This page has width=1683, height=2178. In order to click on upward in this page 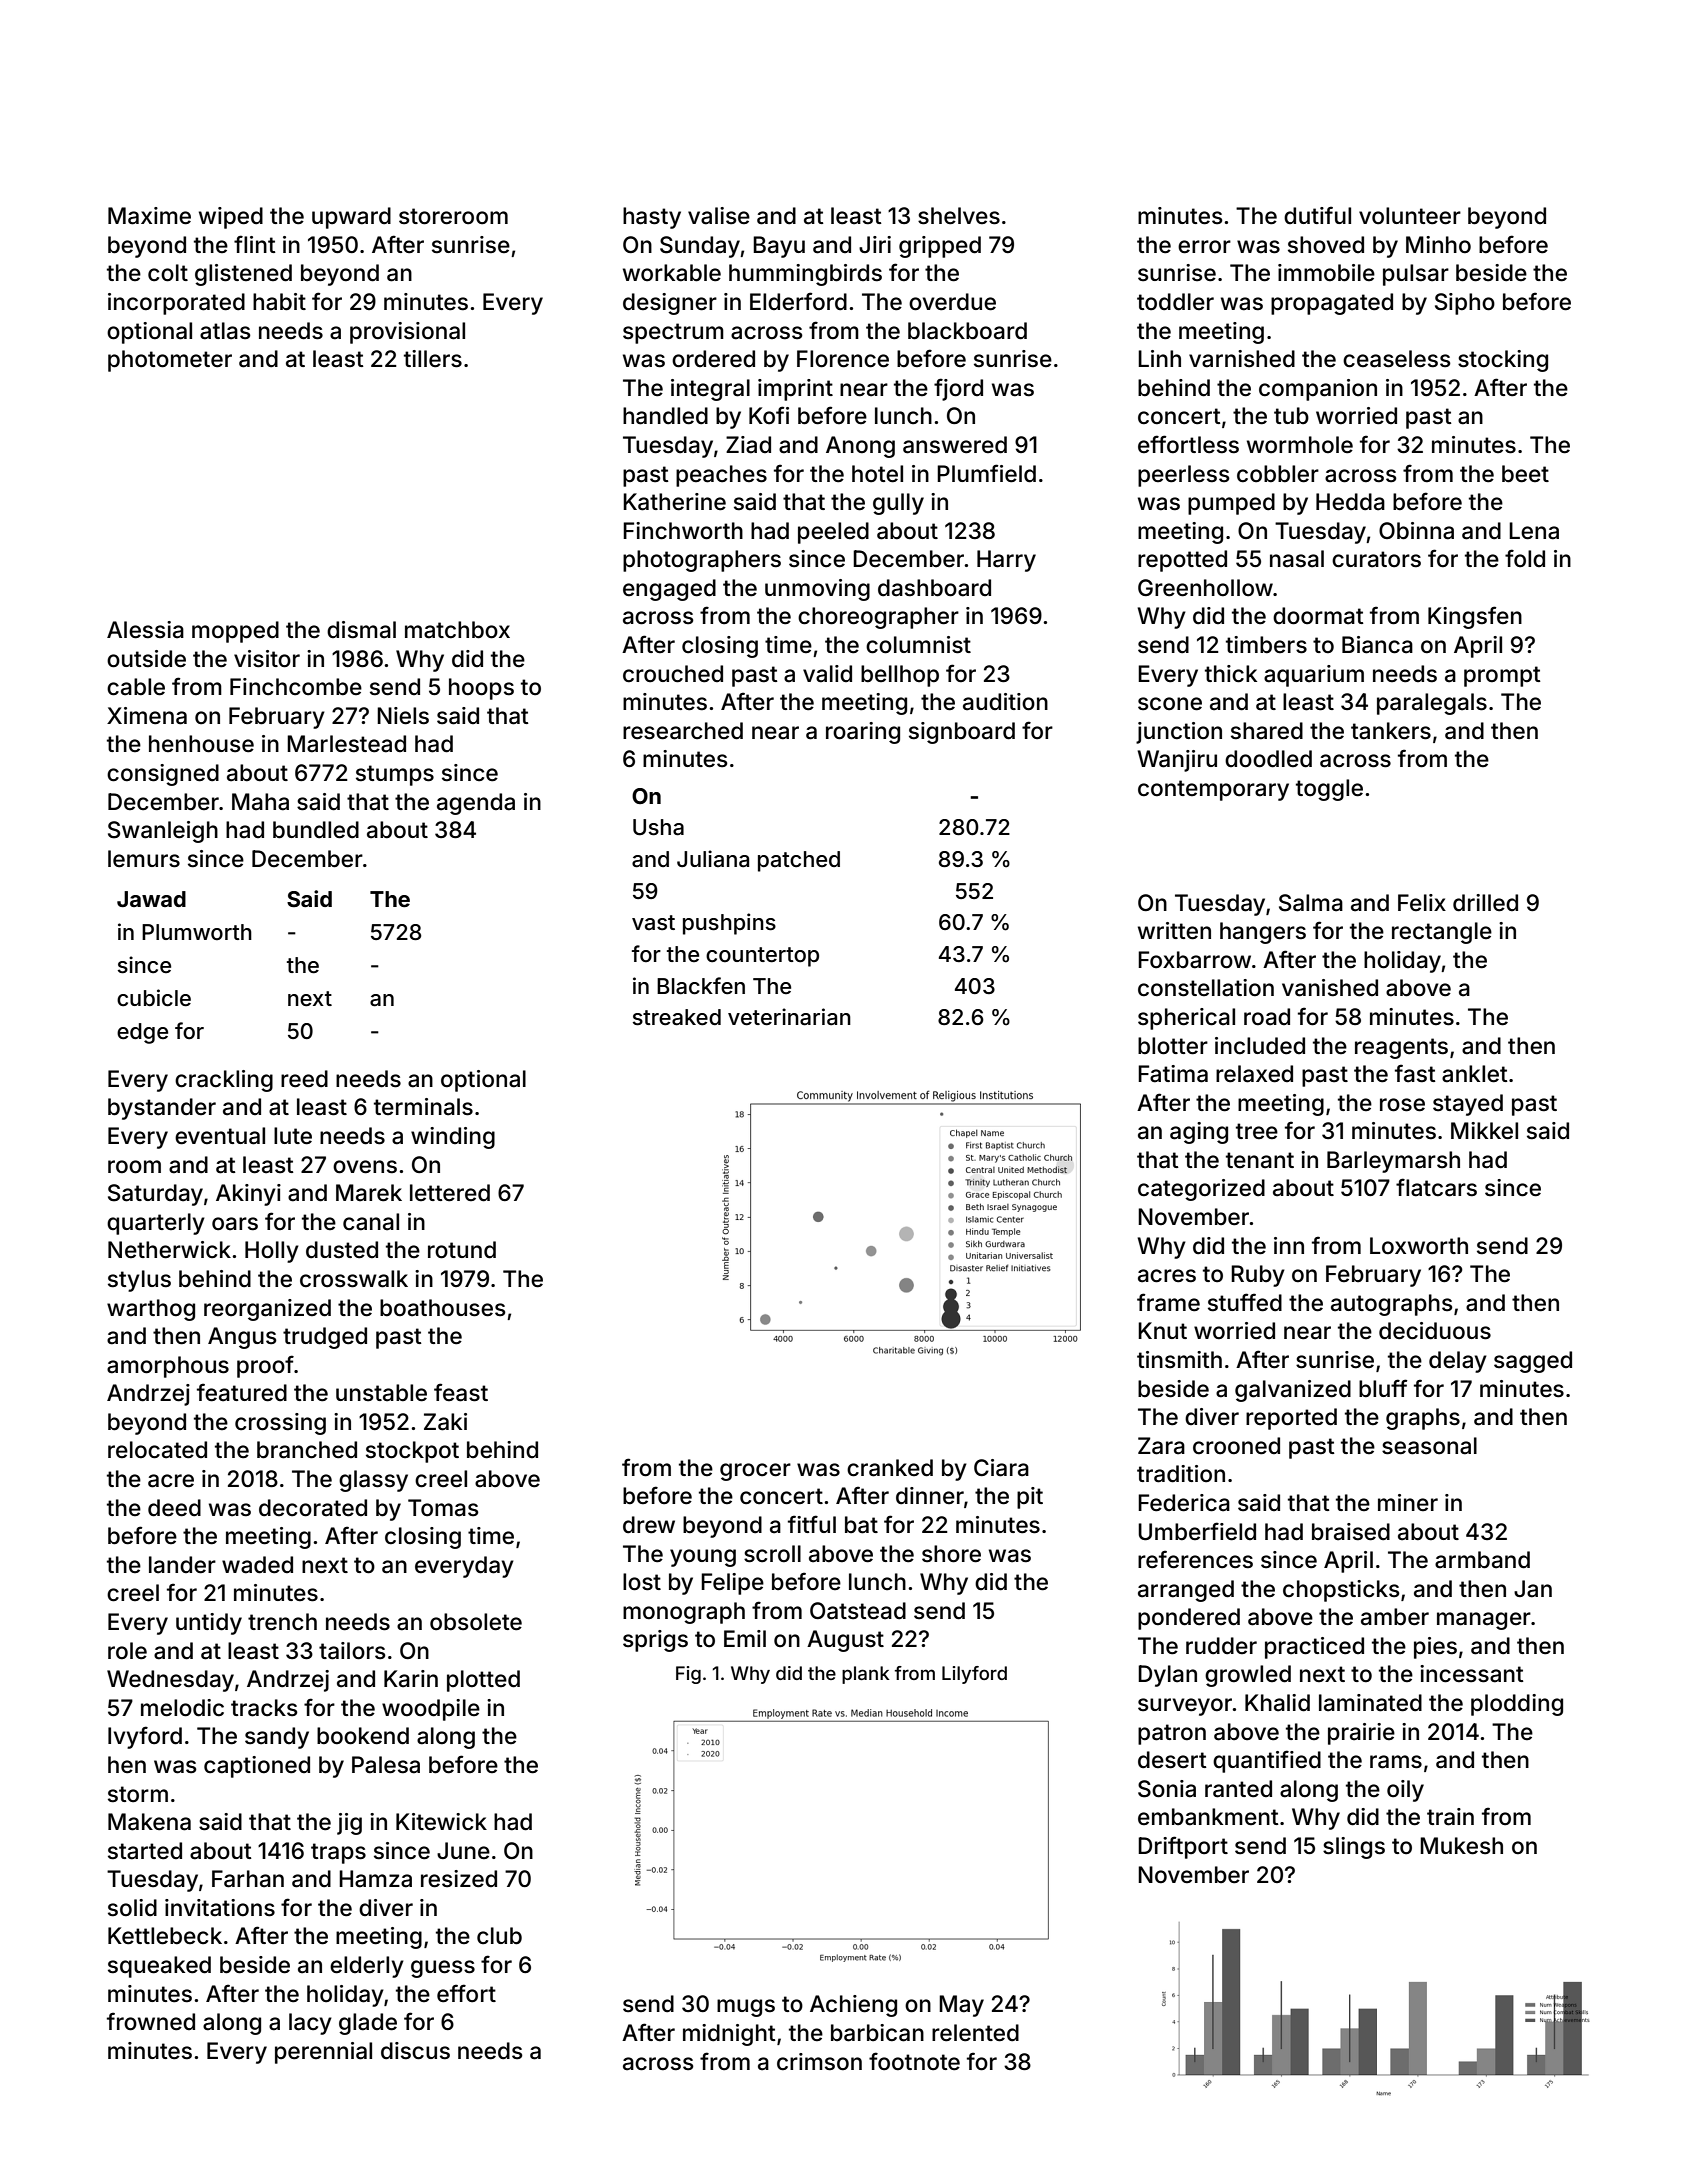, I will do `click(351, 218)`.
